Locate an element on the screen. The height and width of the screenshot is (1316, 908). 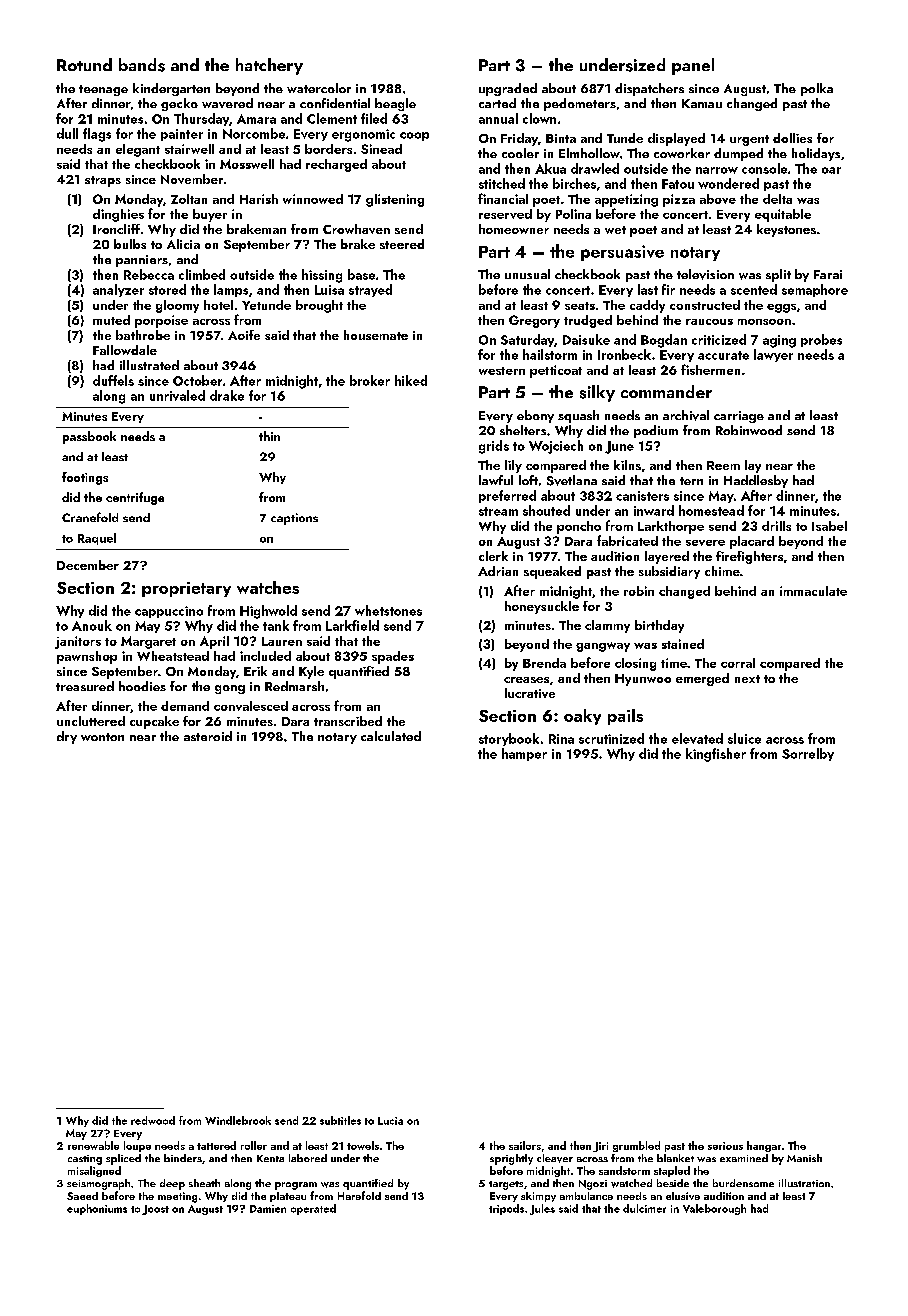
Joost is located at coordinates (155, 1210).
